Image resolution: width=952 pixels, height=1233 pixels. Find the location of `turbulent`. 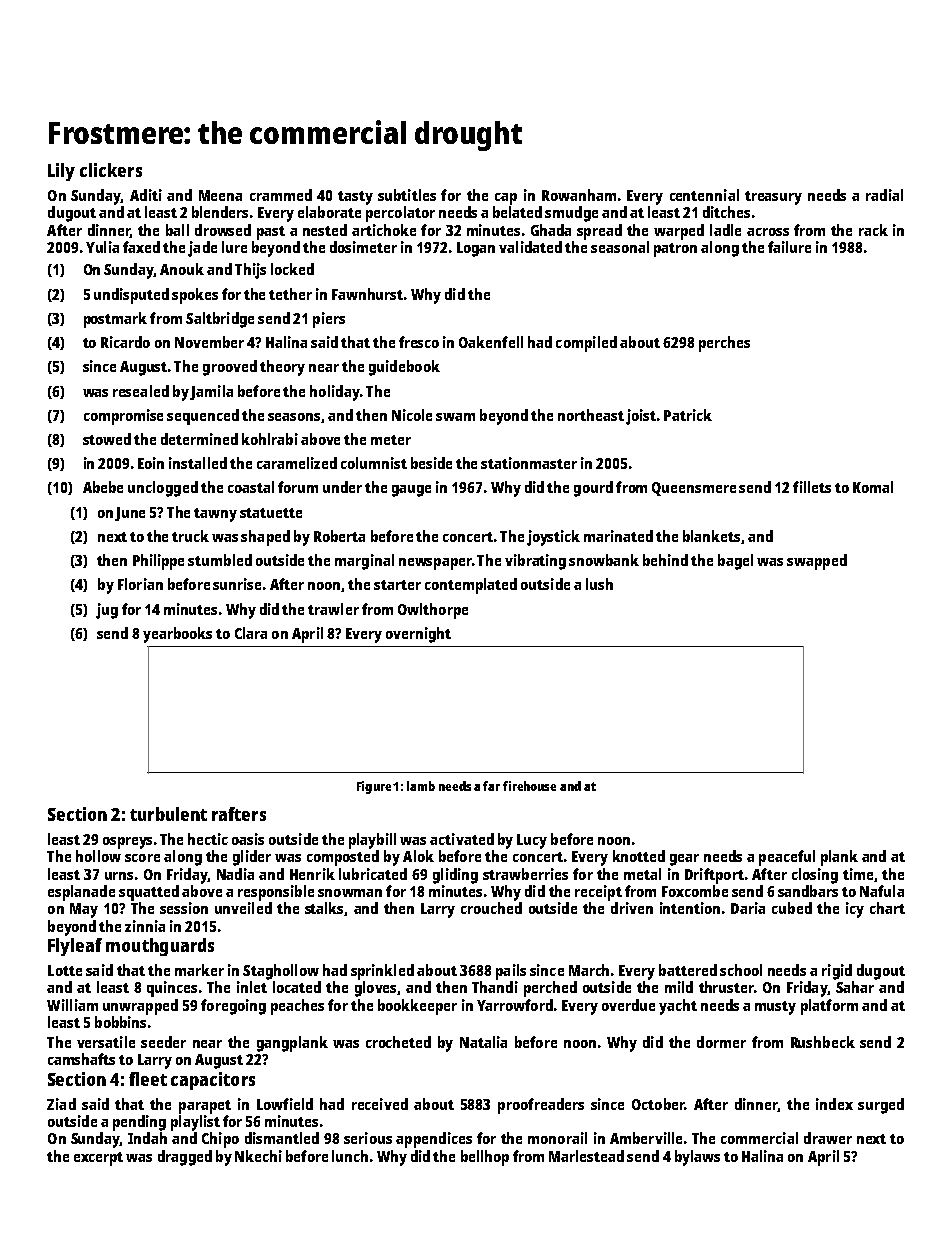

turbulent is located at coordinates (168, 814).
